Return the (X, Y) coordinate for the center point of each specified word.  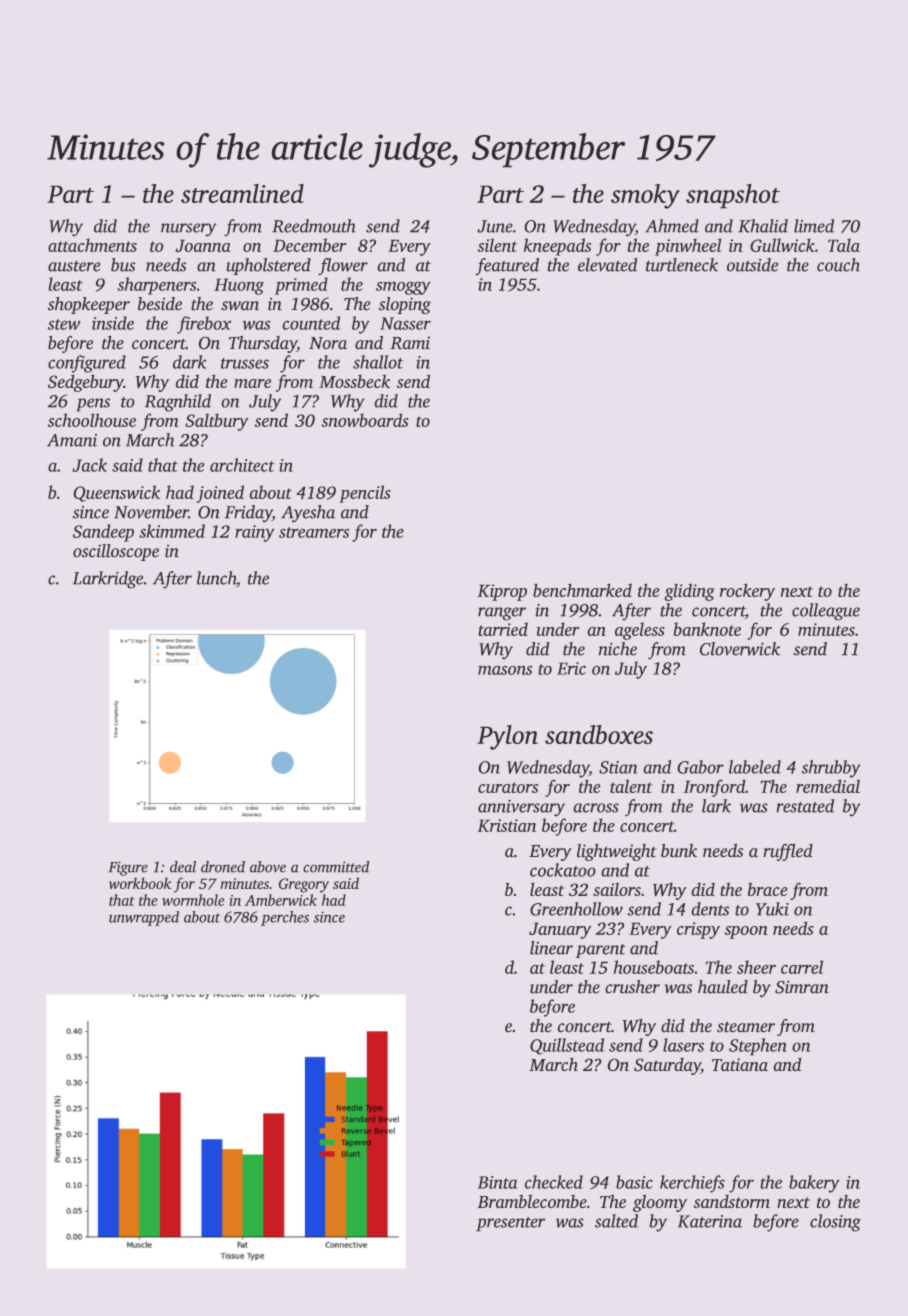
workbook (140, 883)
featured (507, 267)
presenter (510, 1224)
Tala (844, 245)
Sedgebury (86, 383)
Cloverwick (740, 649)
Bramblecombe (532, 1201)
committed (336, 867)
